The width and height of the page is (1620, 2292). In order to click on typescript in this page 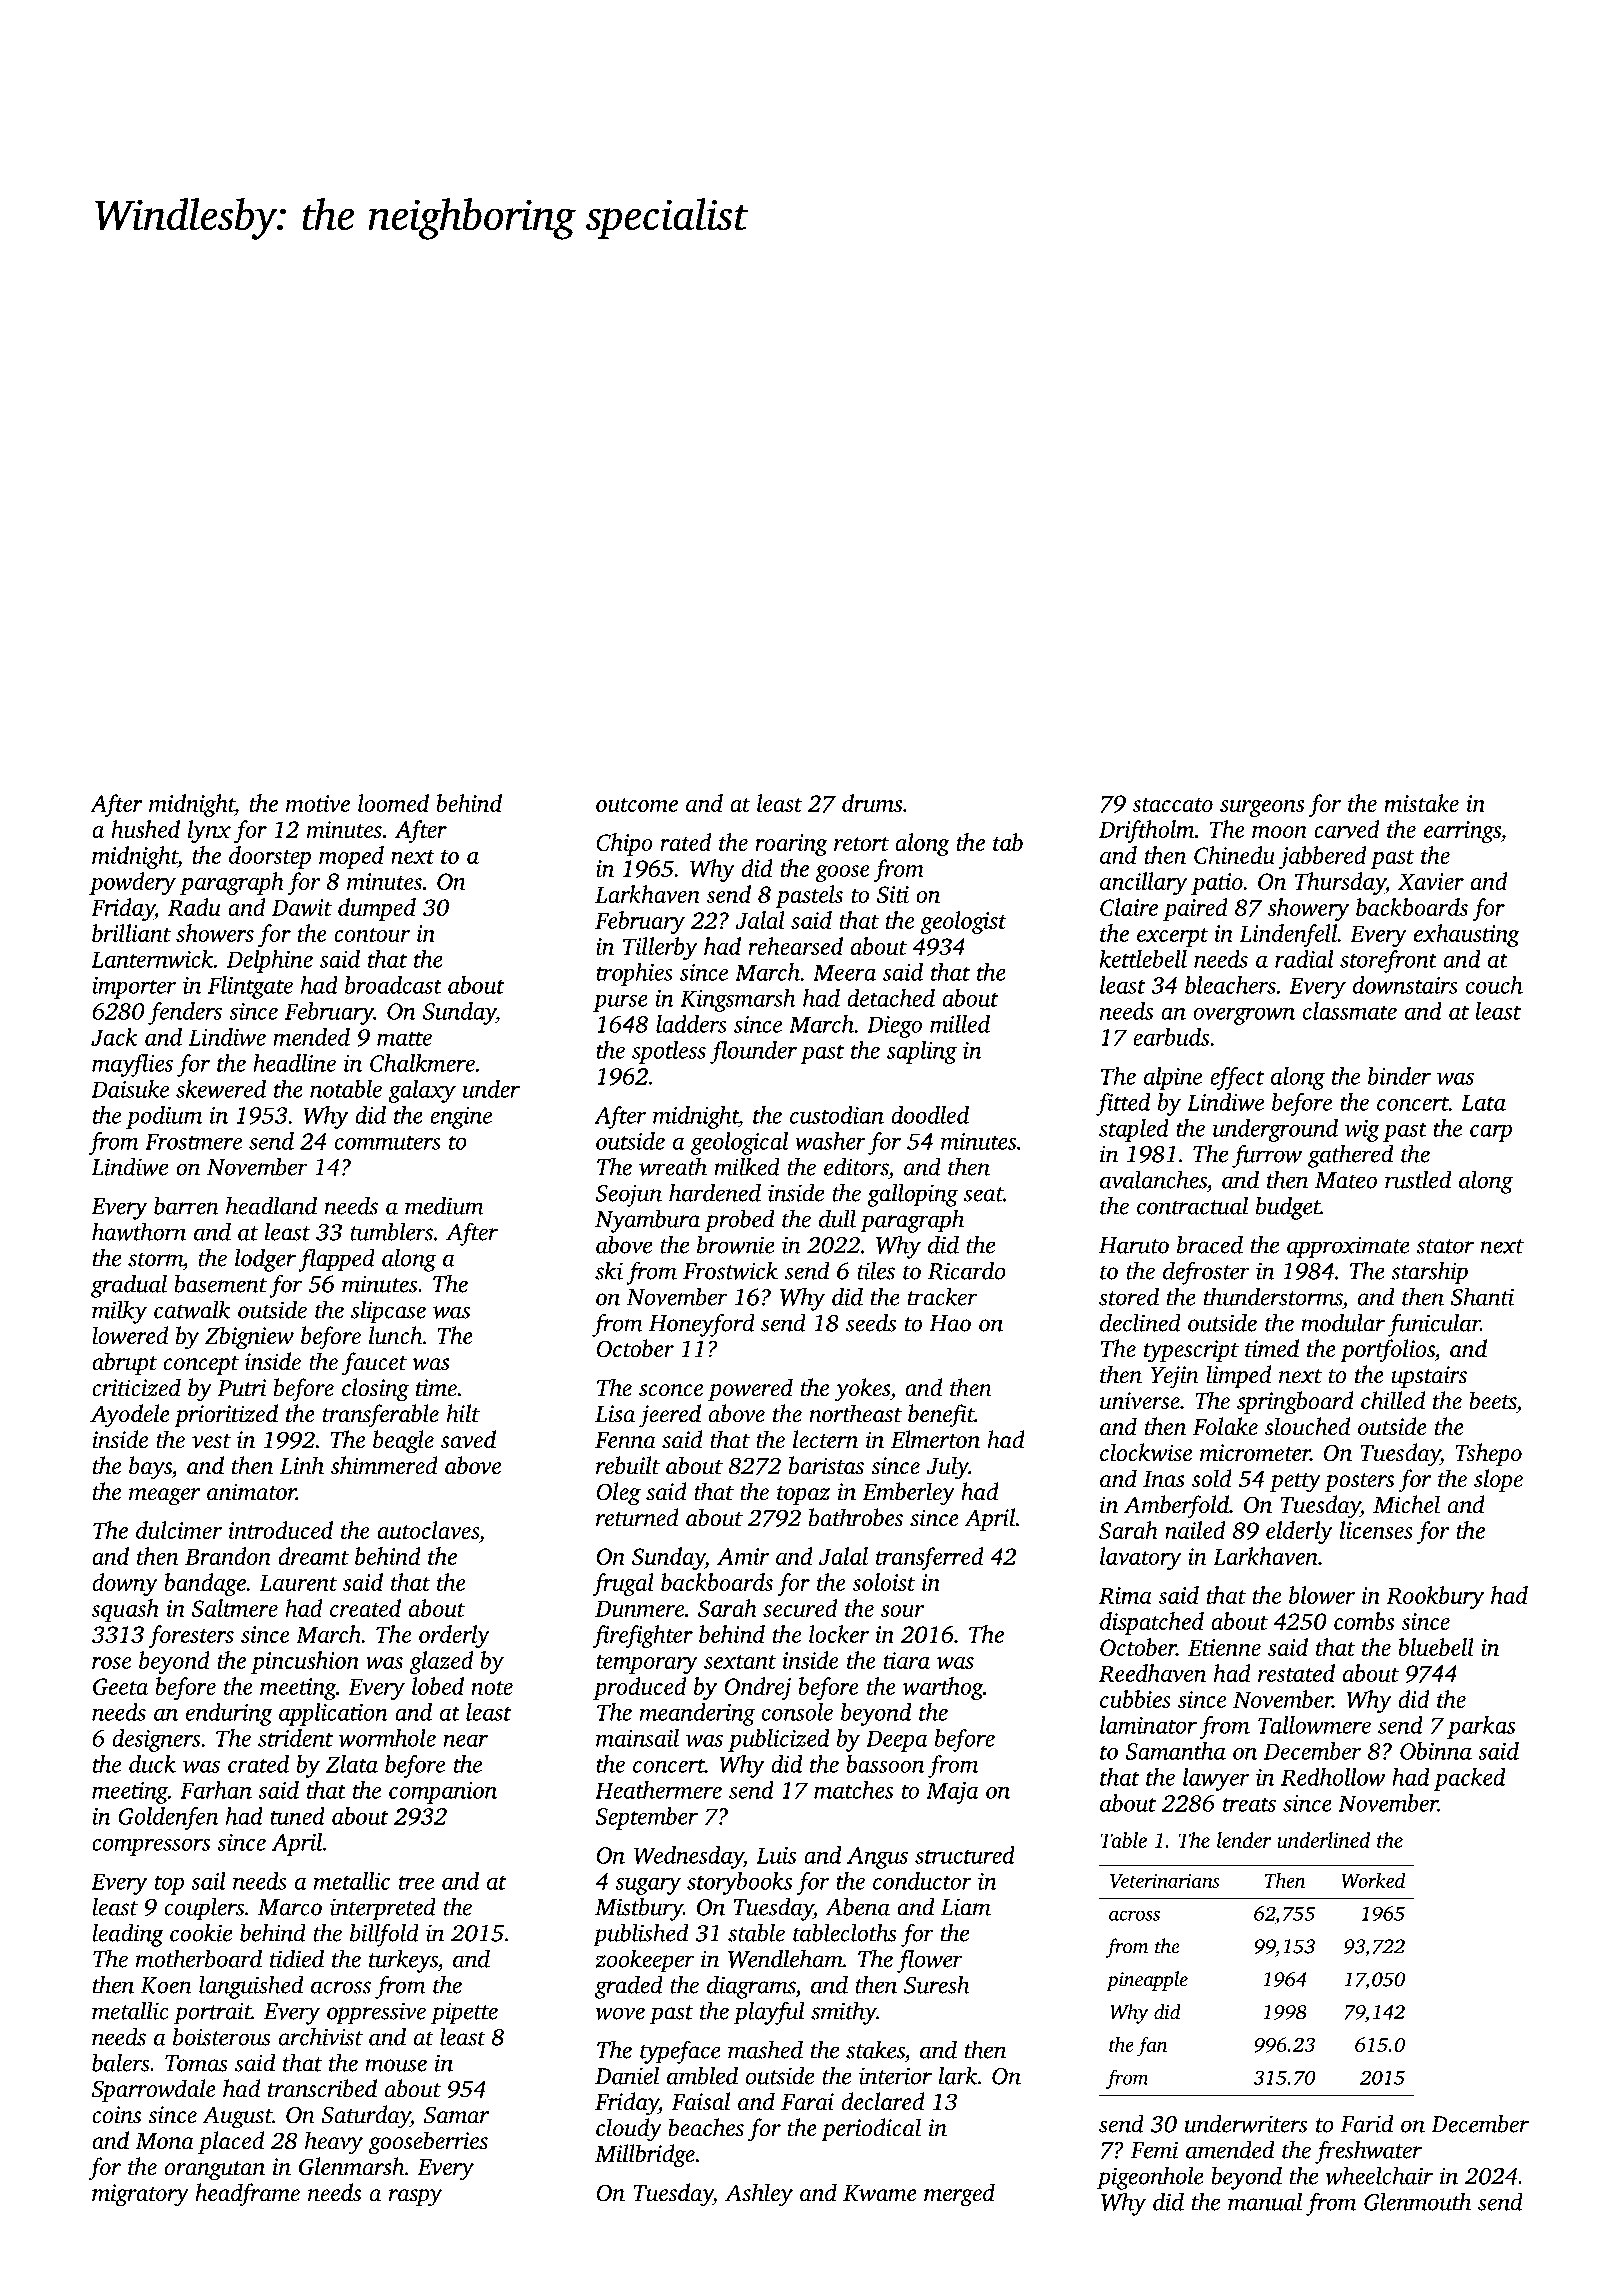, I will do `click(1191, 1351)`.
